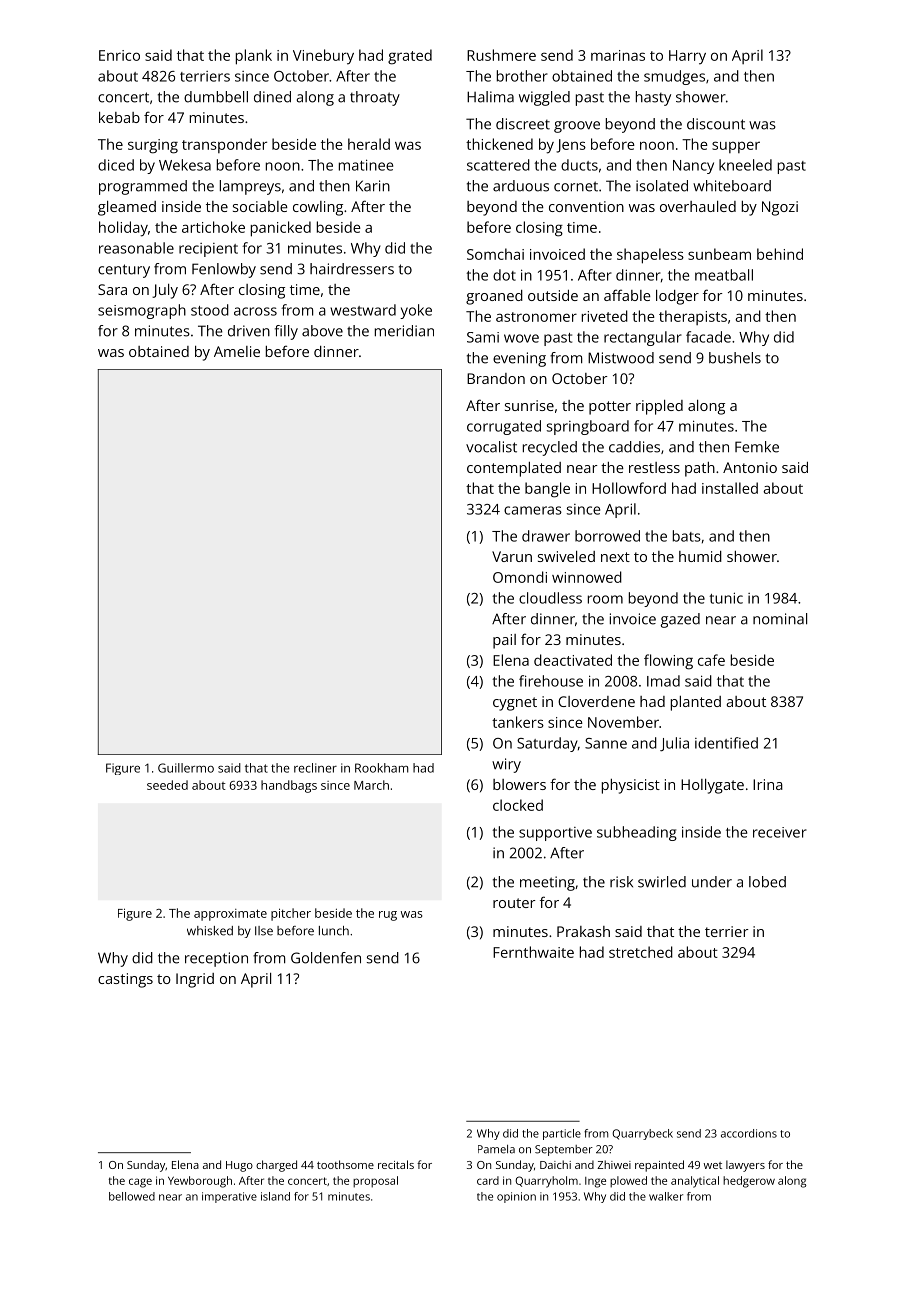 This image has height=1316, width=908. I want to click on accordions, so click(749, 1133).
